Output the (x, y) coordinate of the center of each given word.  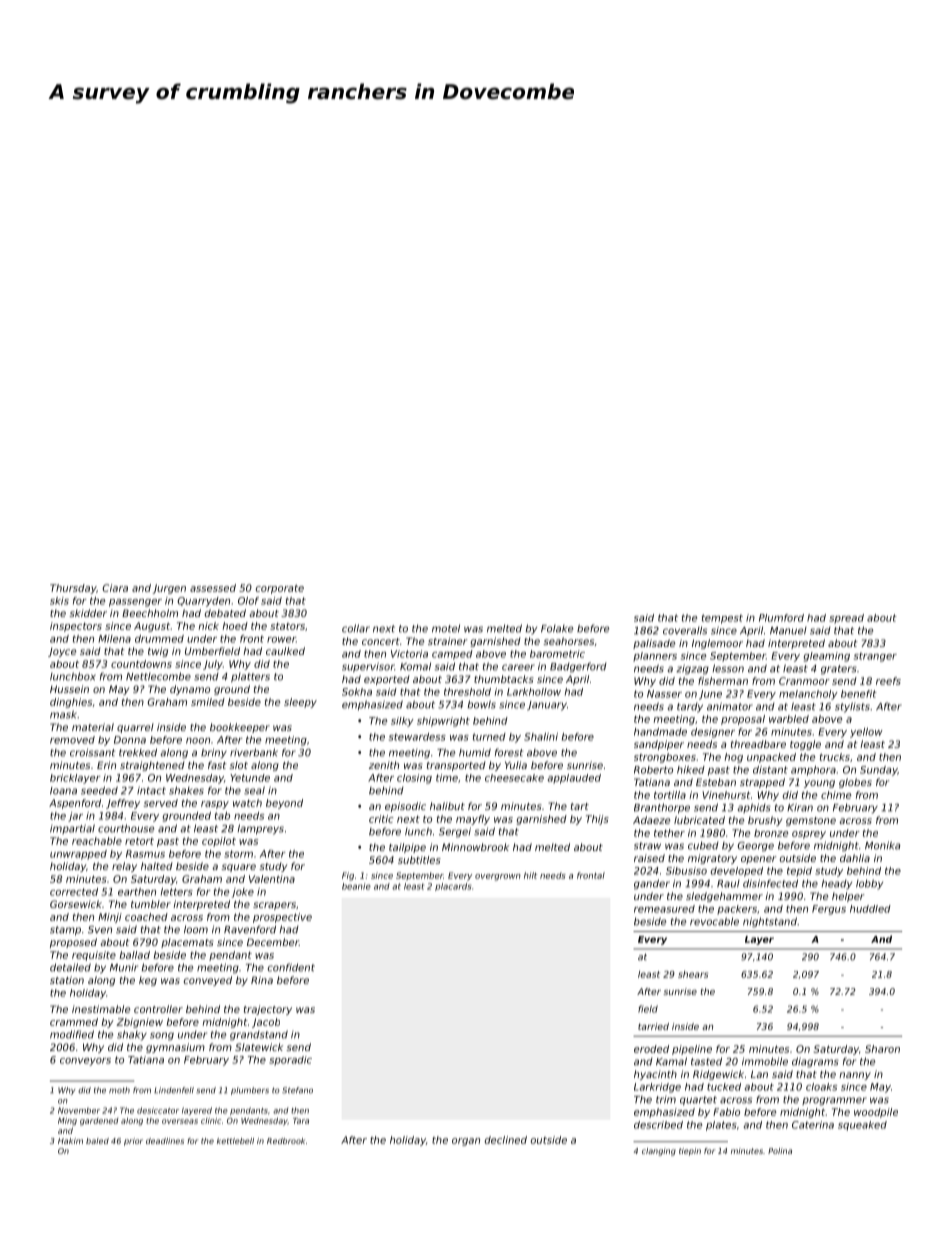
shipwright (443, 722)
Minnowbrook (475, 847)
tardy (690, 708)
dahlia (855, 858)
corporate (279, 589)
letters (177, 892)
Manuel (788, 631)
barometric (557, 654)
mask (63, 714)
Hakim (70, 1141)
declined (505, 1140)
